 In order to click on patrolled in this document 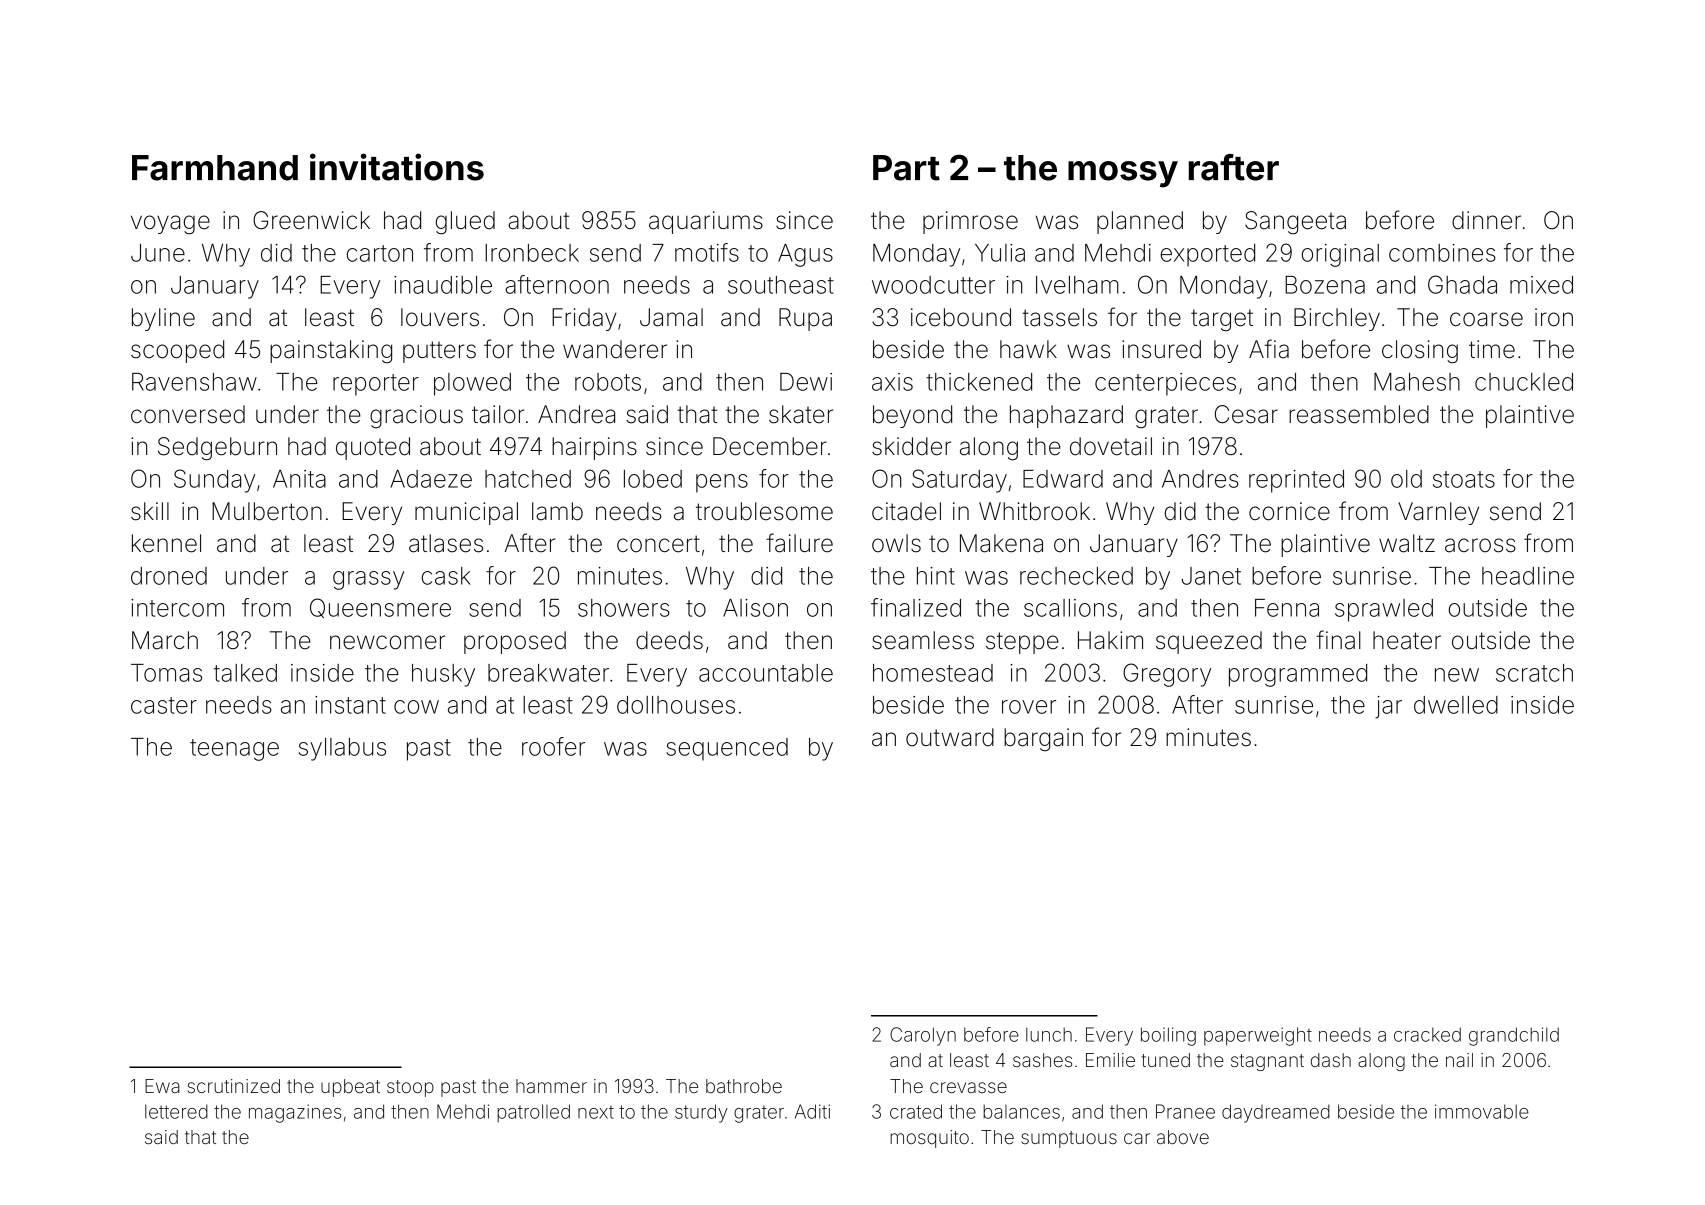, I will do `click(533, 1113)`.
